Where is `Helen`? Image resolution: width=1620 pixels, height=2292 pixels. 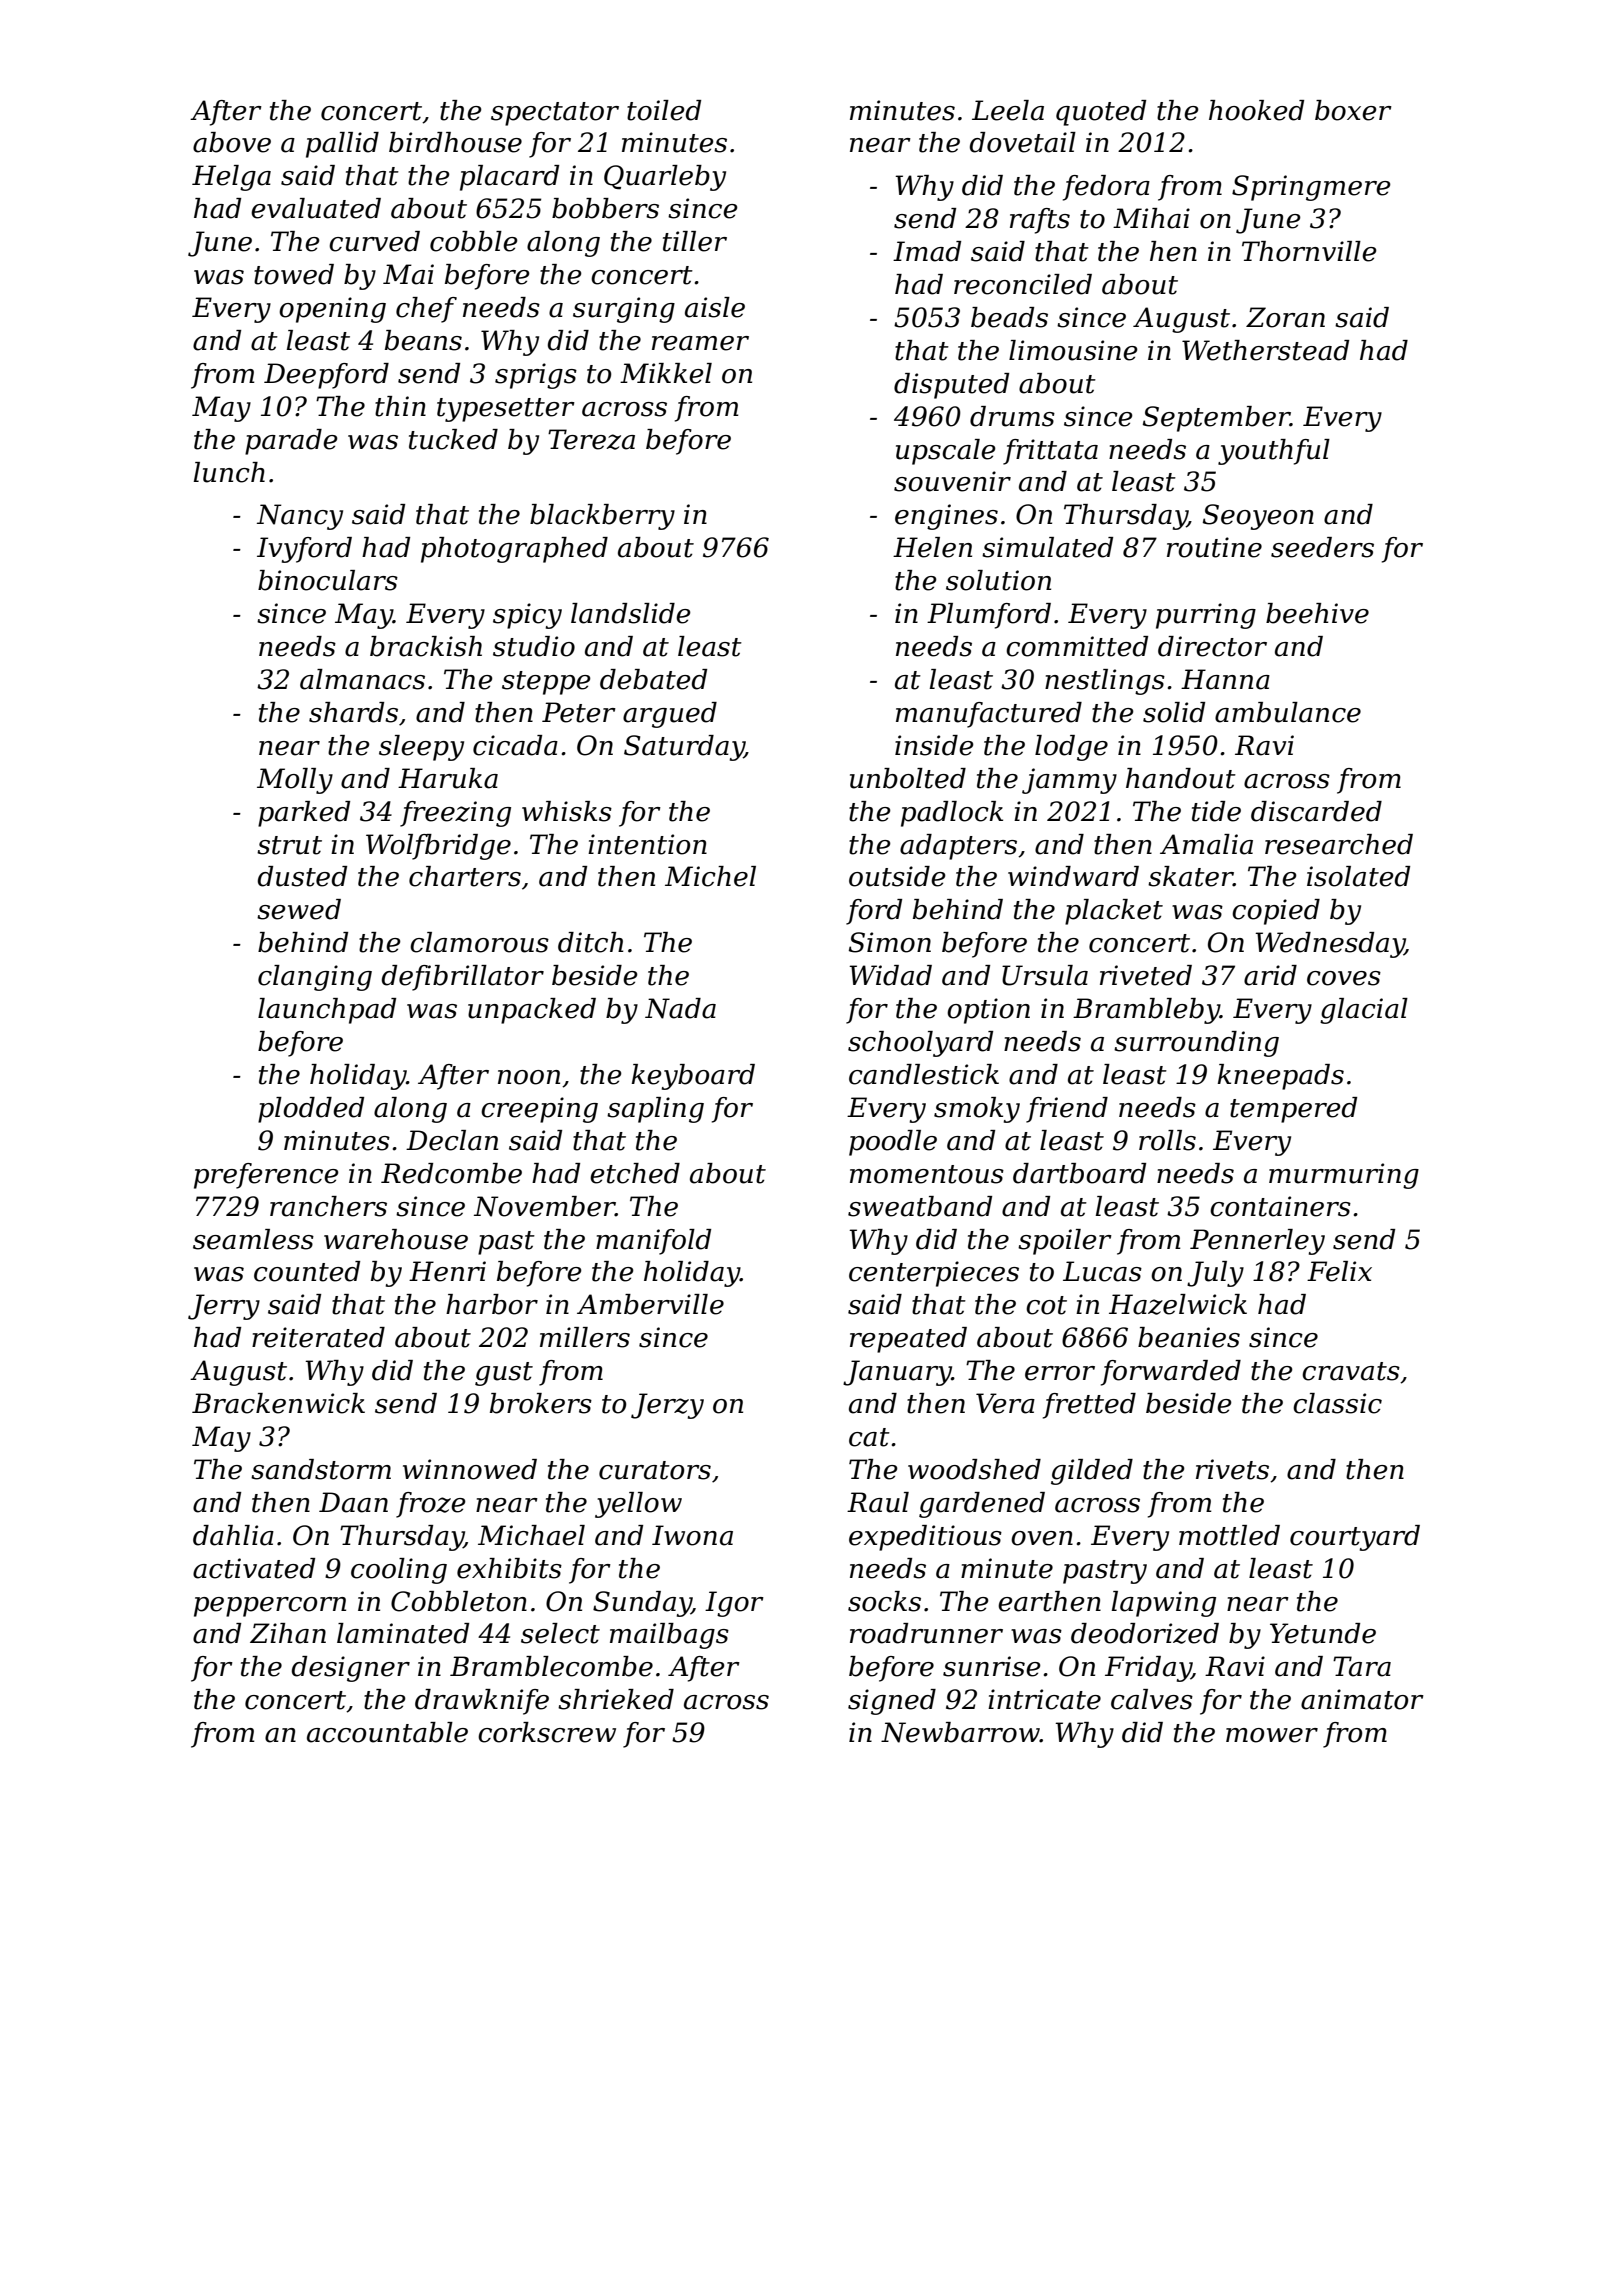
Helen is located at coordinates (932, 547).
